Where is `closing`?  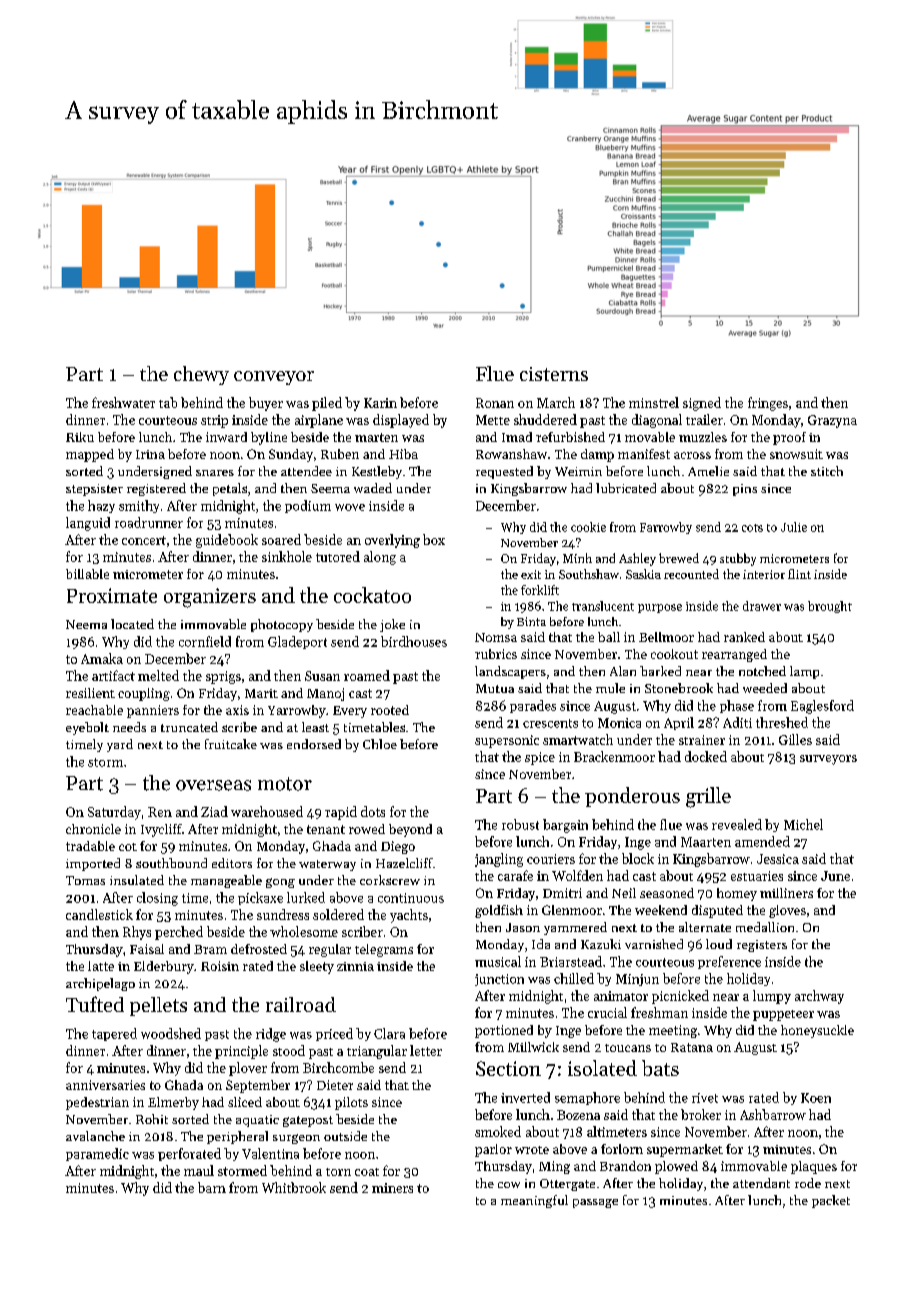 closing is located at coordinates (157, 899).
